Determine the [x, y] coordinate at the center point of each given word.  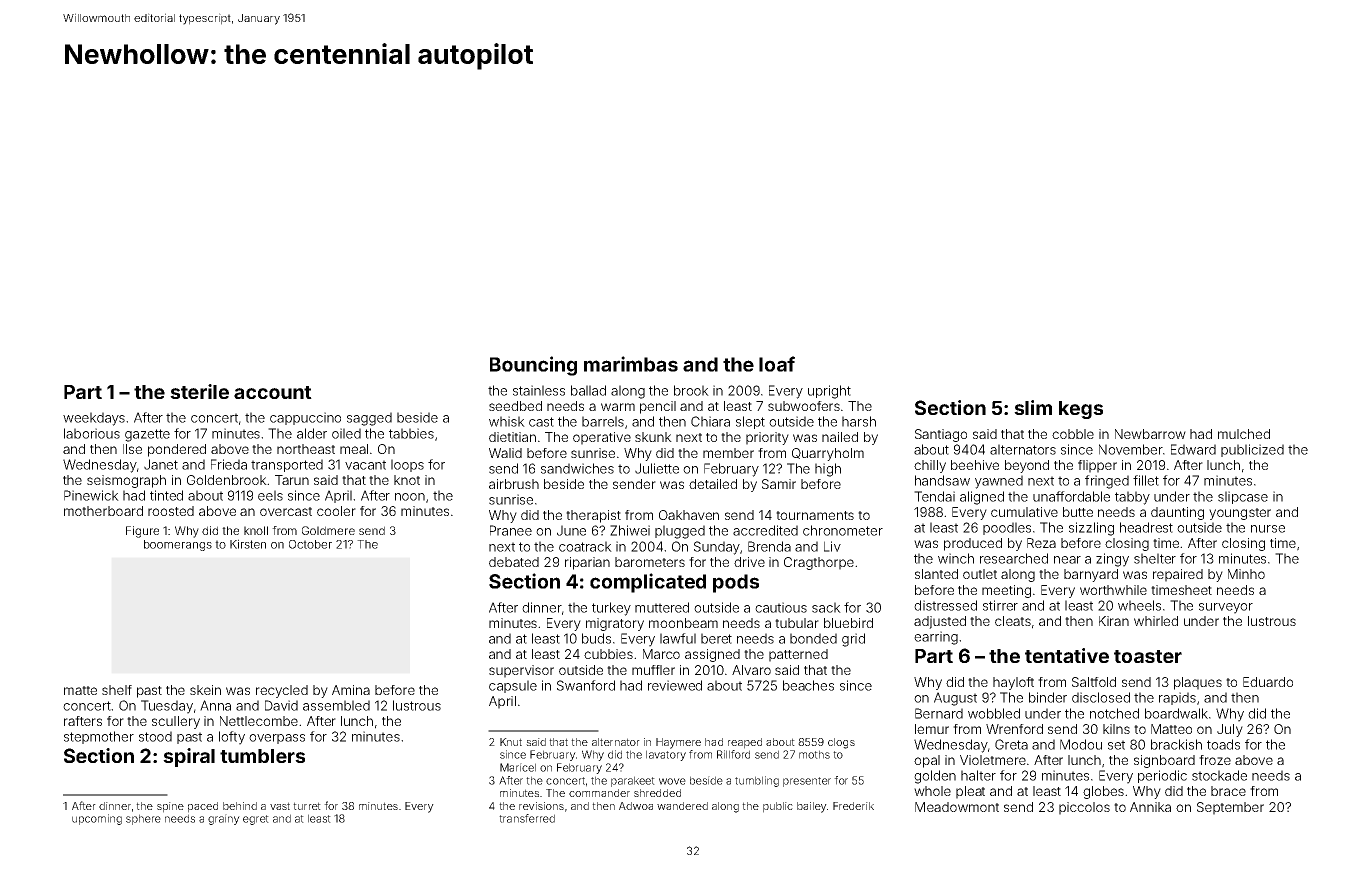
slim [1033, 407]
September [1230, 808]
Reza [1041, 543]
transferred [527, 818]
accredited [765, 530]
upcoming [97, 819]
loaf [777, 364]
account [273, 392]
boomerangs [178, 545]
